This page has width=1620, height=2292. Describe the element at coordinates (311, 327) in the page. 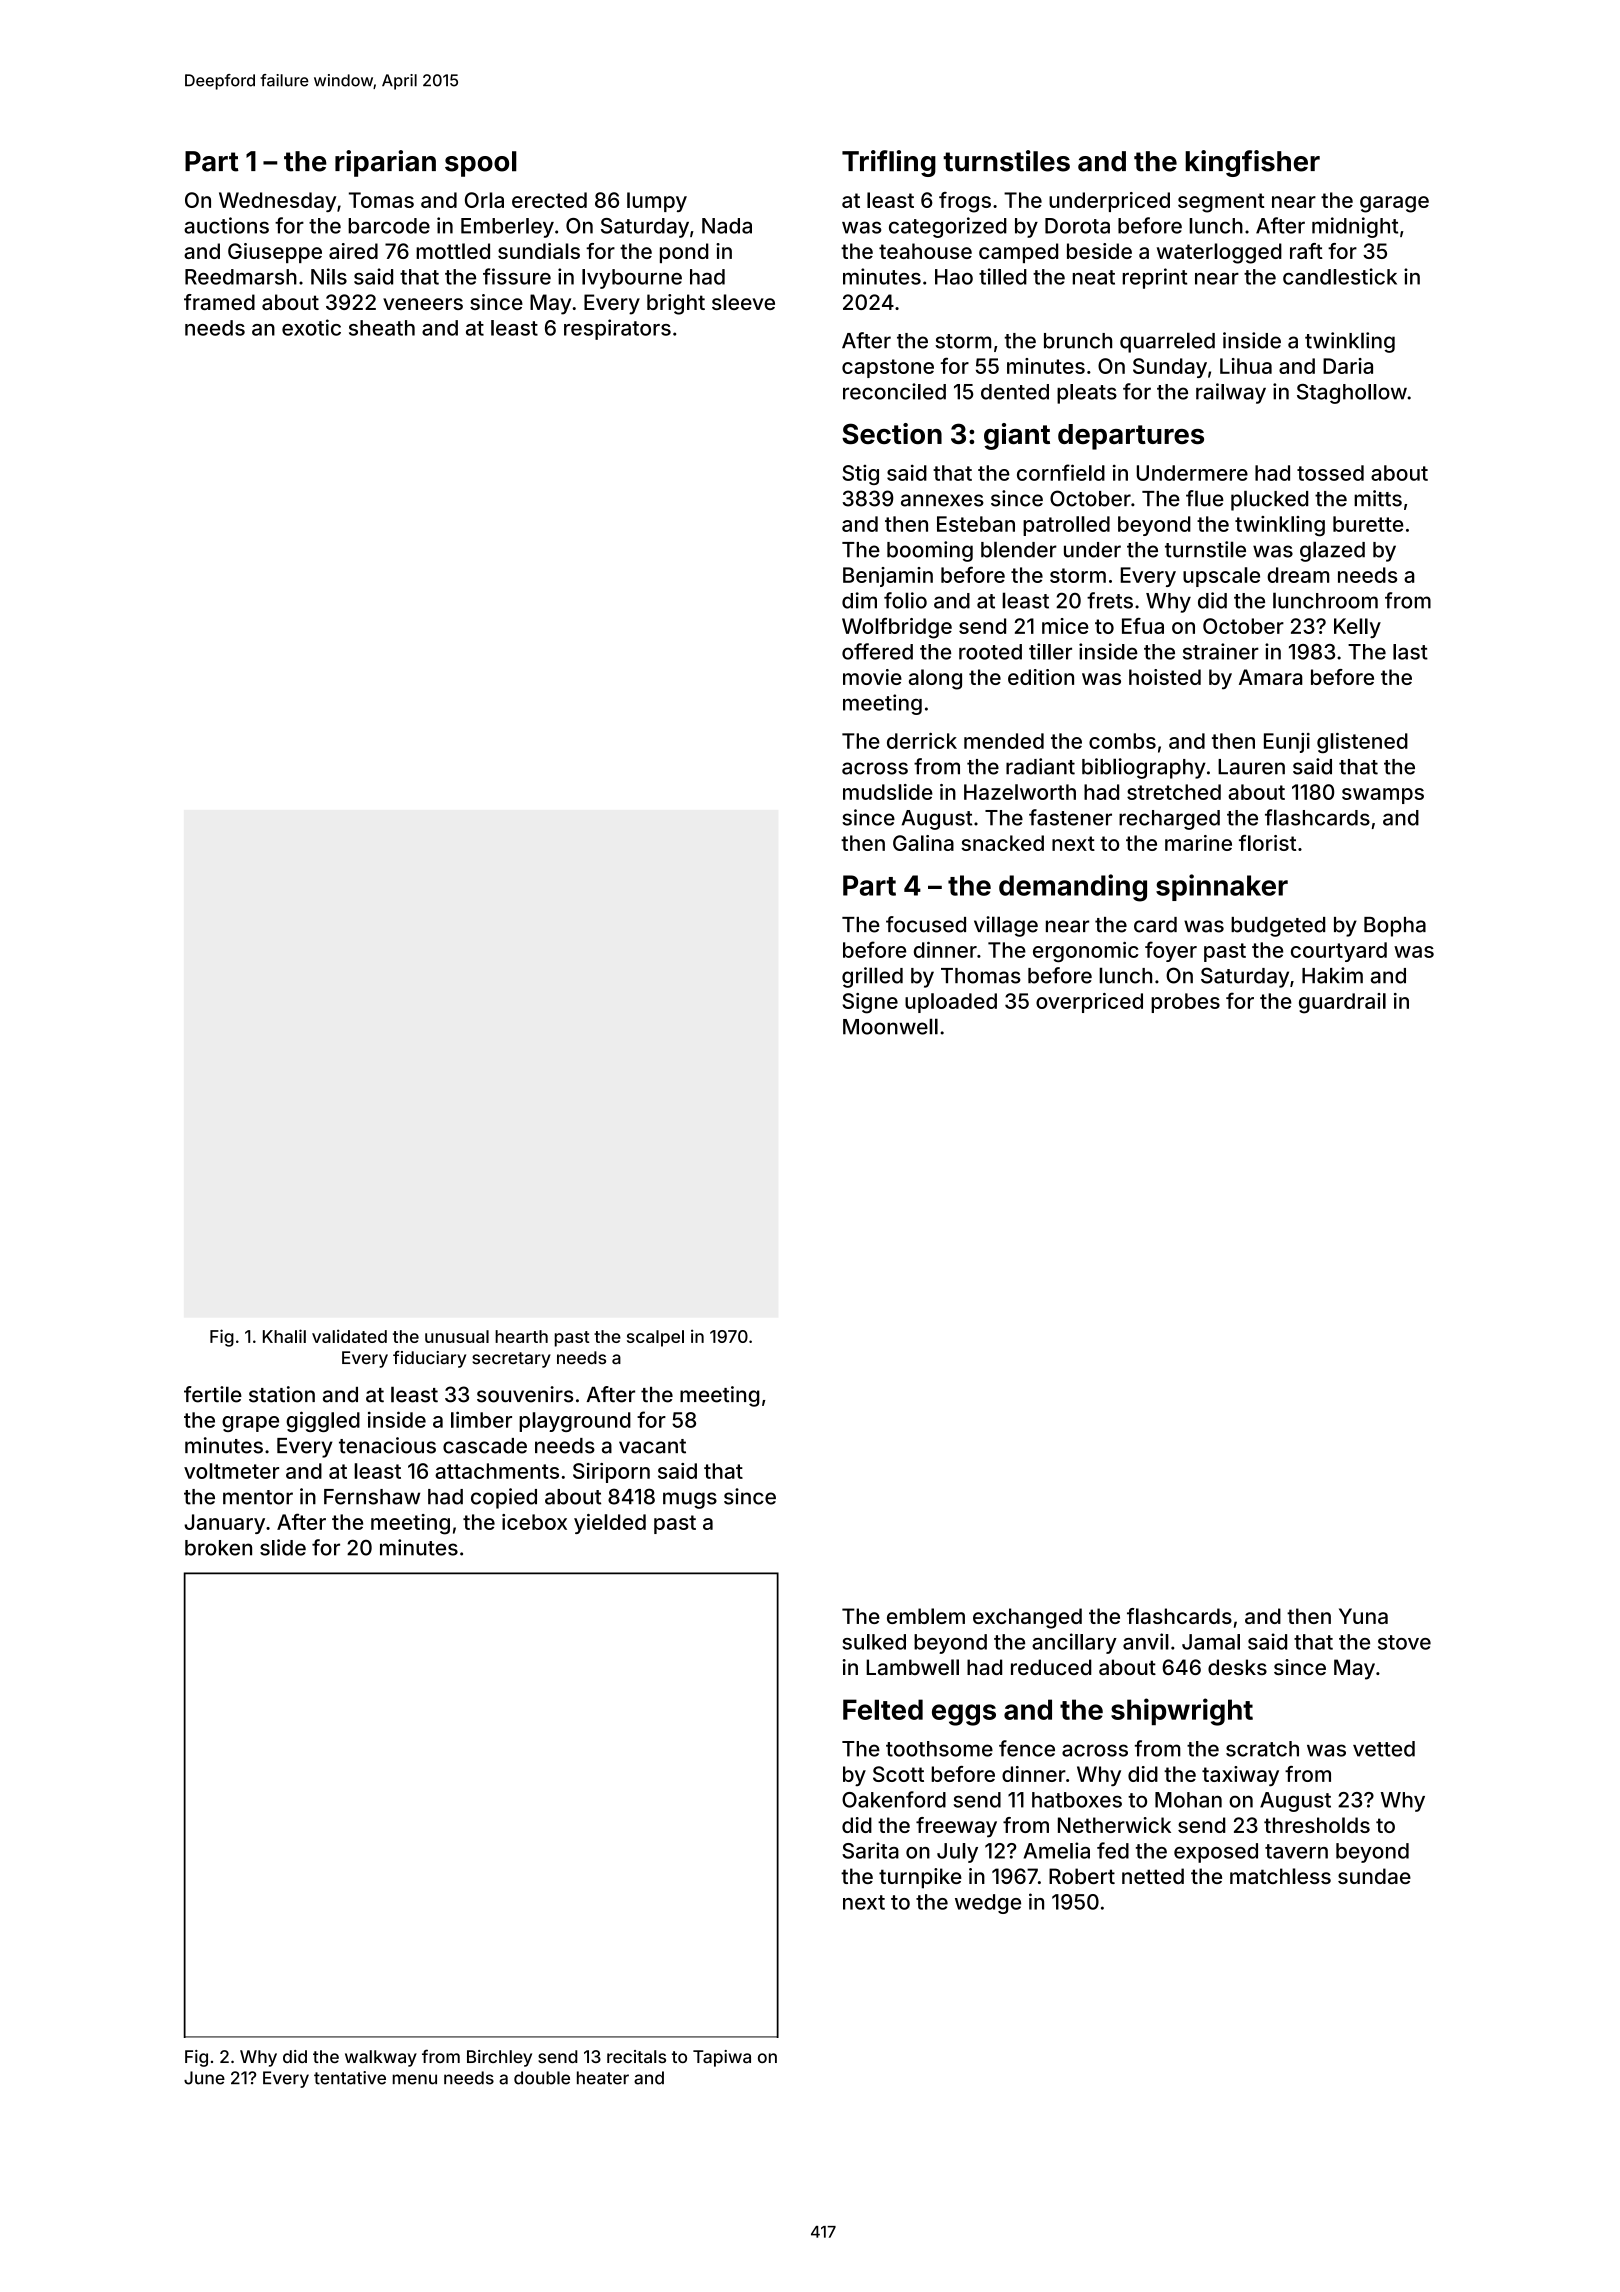

I see `exotic` at that location.
